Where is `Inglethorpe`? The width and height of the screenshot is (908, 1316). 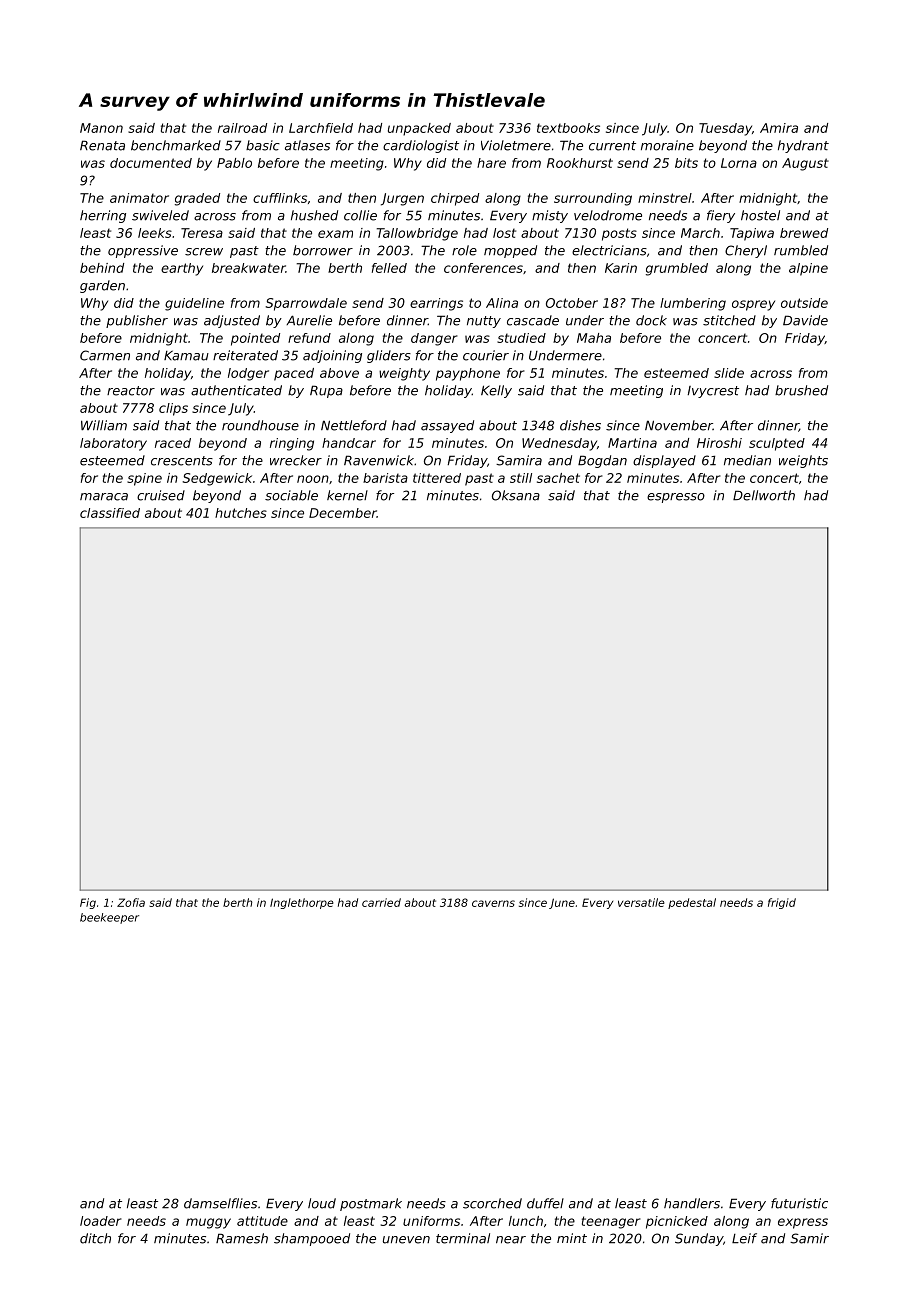
Inglethorpe is located at coordinates (302, 903).
